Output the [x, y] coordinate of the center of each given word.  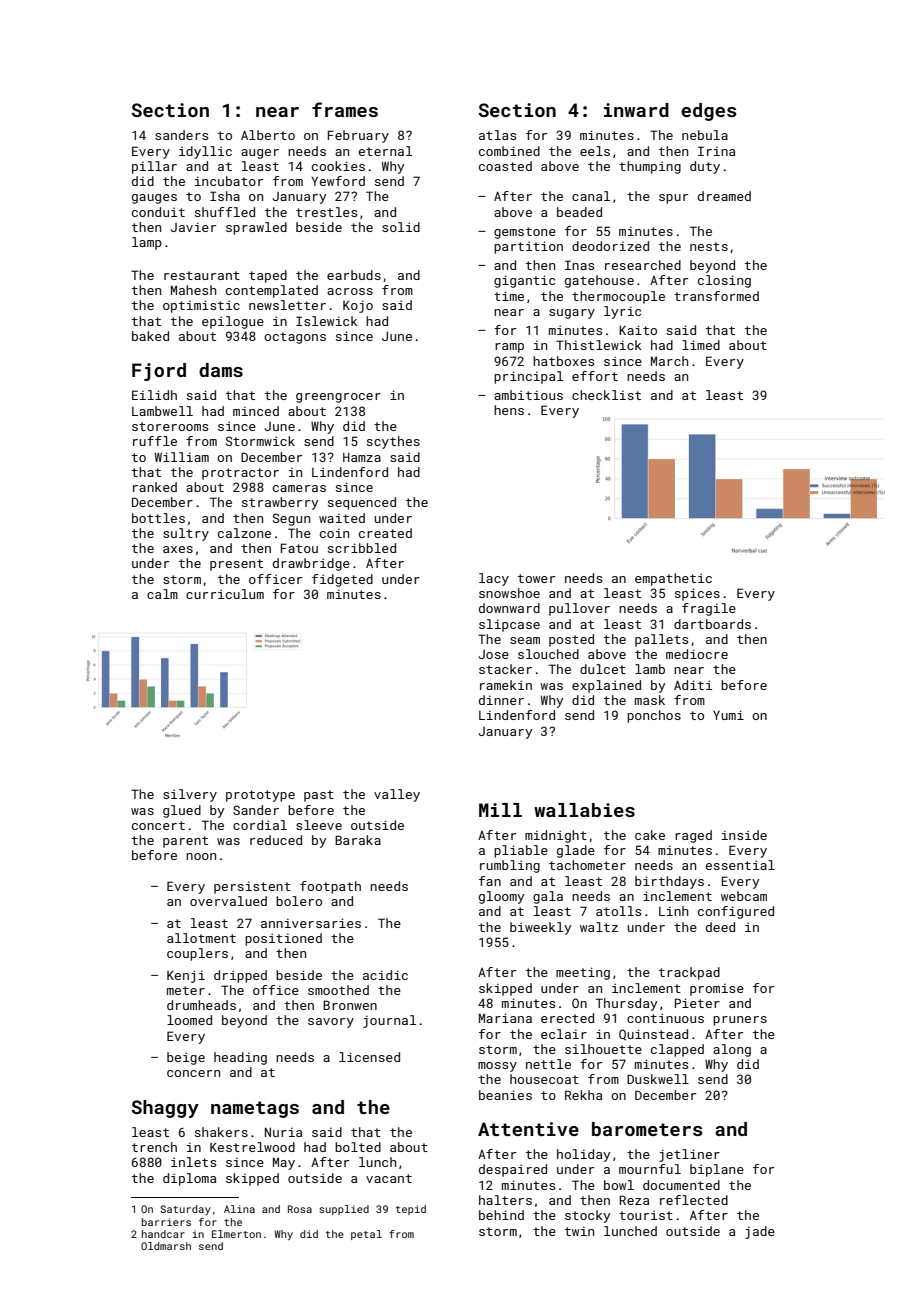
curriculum [225, 594]
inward [636, 110]
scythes [393, 442]
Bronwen [350, 1005]
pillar [154, 167]
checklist [606, 395]
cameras [299, 488]
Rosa [300, 1209]
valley [397, 795]
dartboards [712, 624]
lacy [494, 579]
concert [158, 825]
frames [345, 109]
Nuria [283, 1132]
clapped [677, 1050]
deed [720, 927]
